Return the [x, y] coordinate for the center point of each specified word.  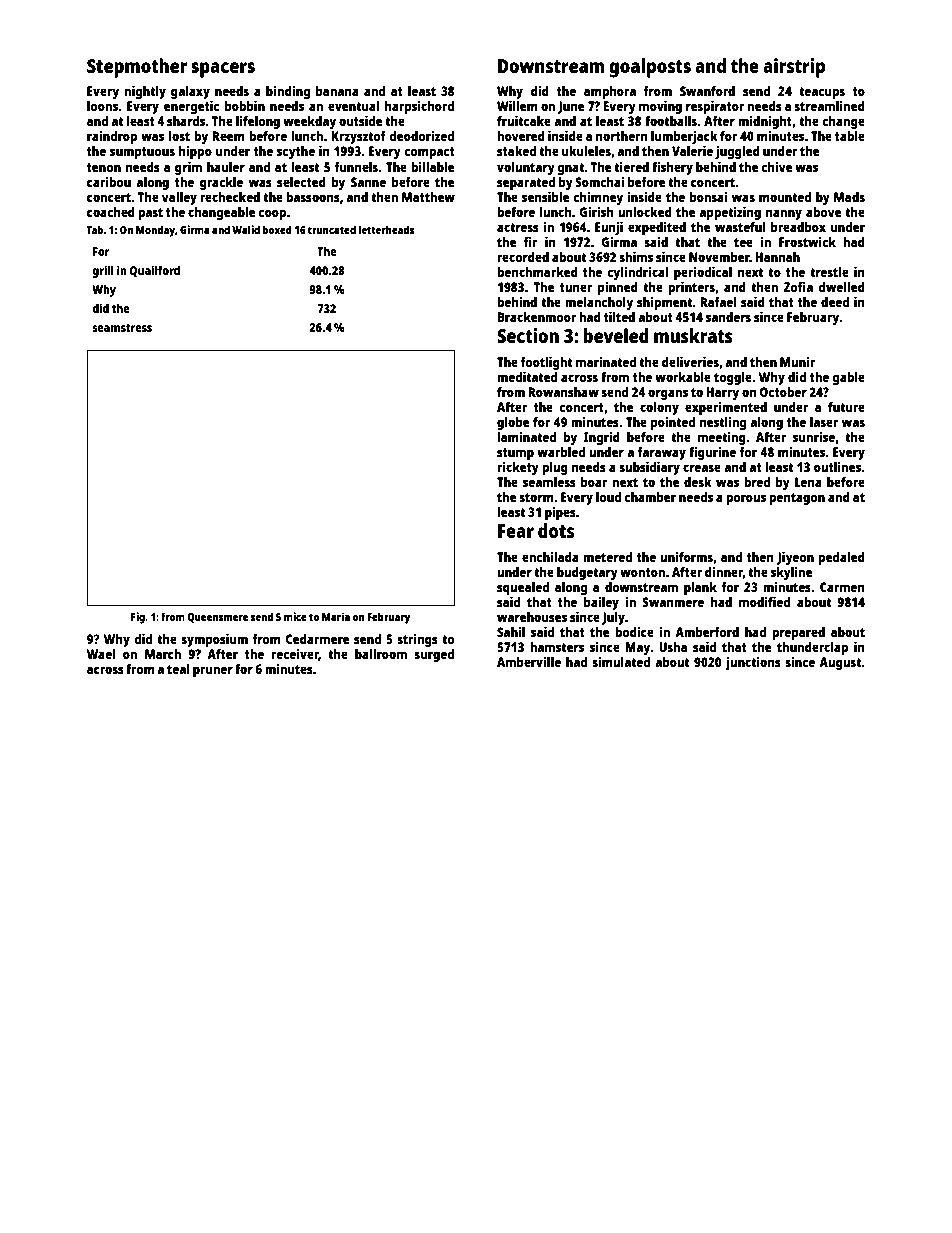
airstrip [794, 68]
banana [337, 91]
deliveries [690, 361]
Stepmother [137, 68]
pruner [213, 671]
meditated [527, 376]
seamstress [122, 328]
